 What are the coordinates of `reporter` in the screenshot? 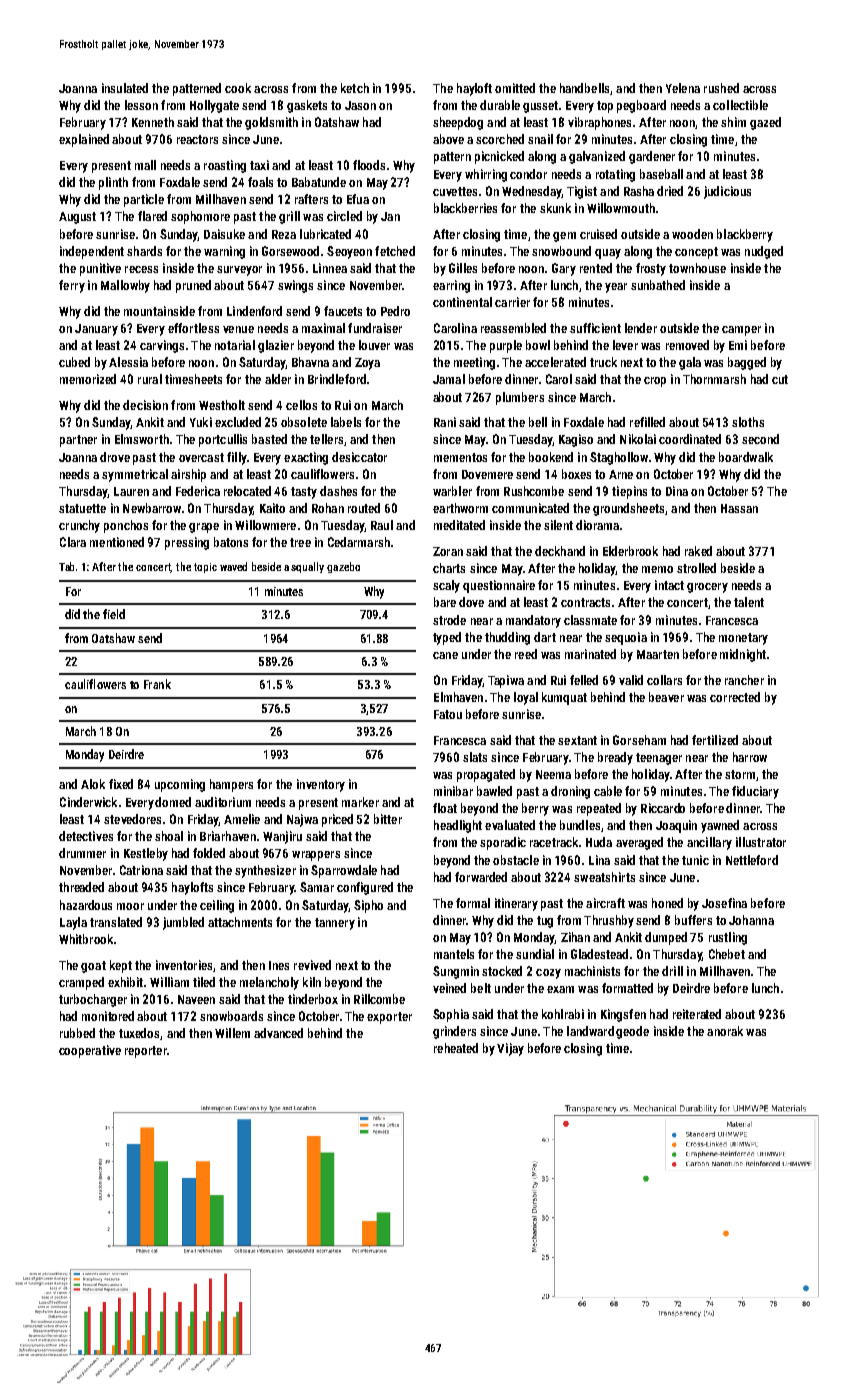 It's located at (146, 1052).
